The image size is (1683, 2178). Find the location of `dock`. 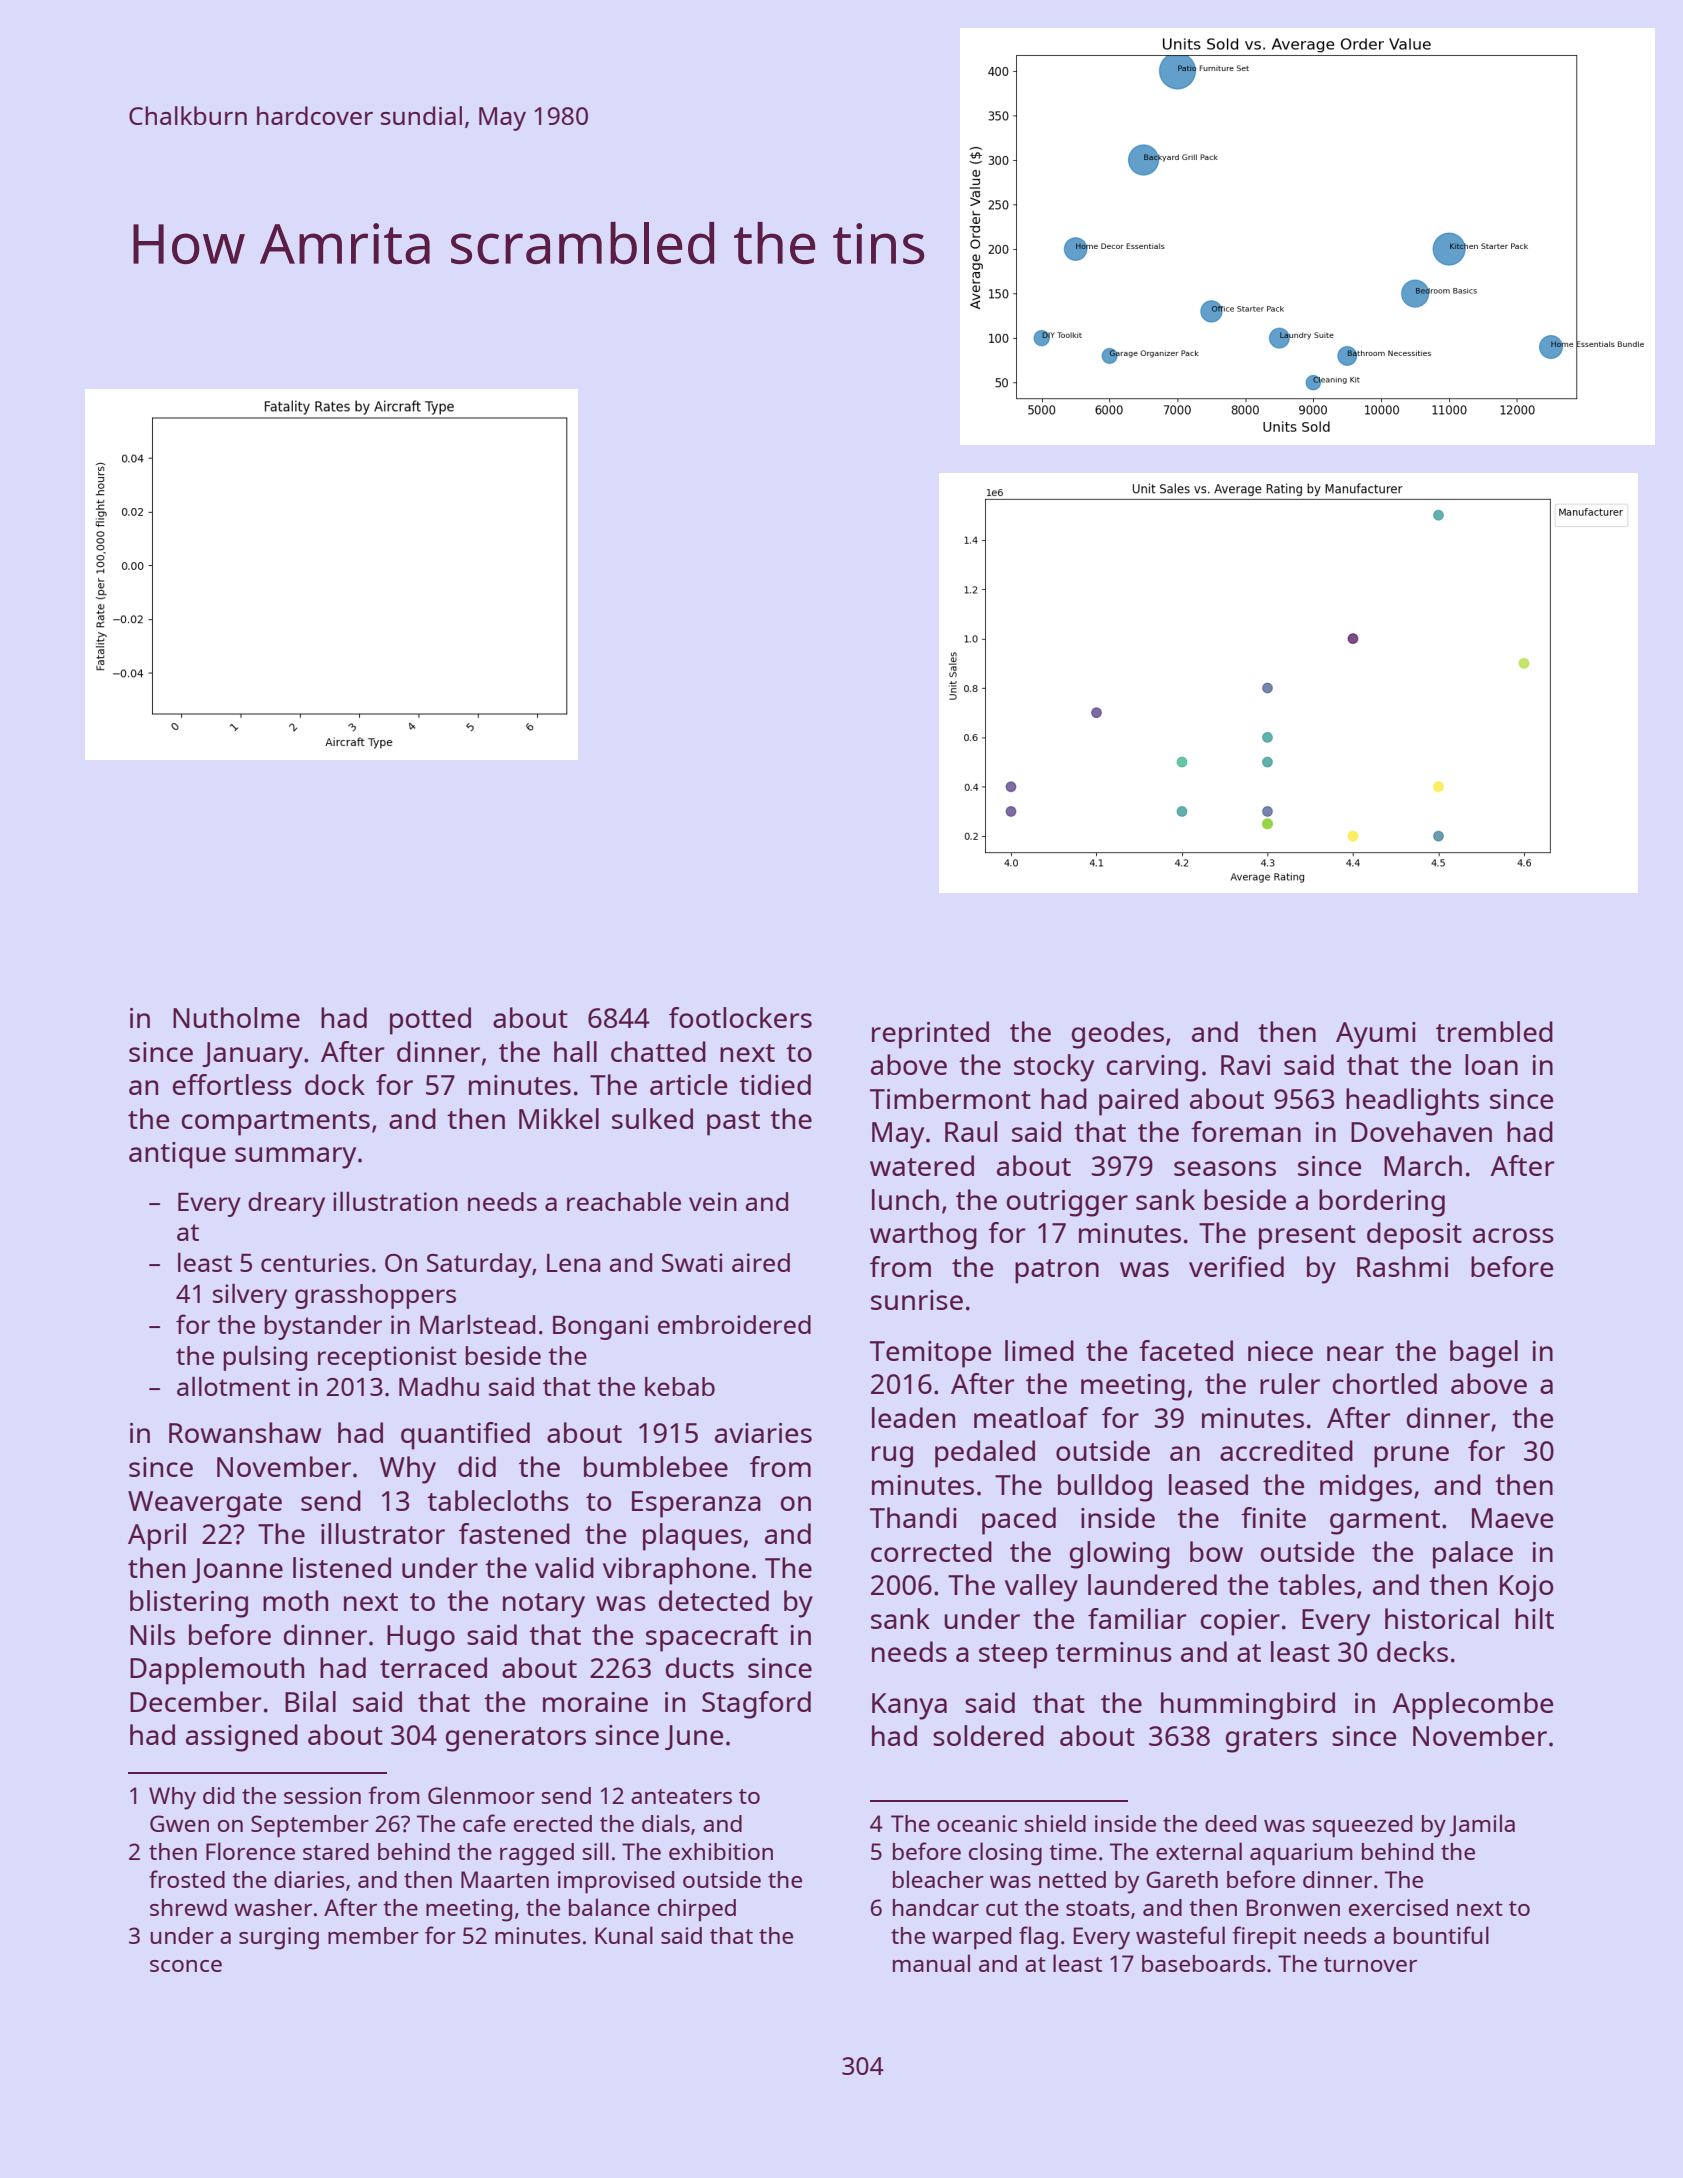

dock is located at coordinates (335, 1084).
